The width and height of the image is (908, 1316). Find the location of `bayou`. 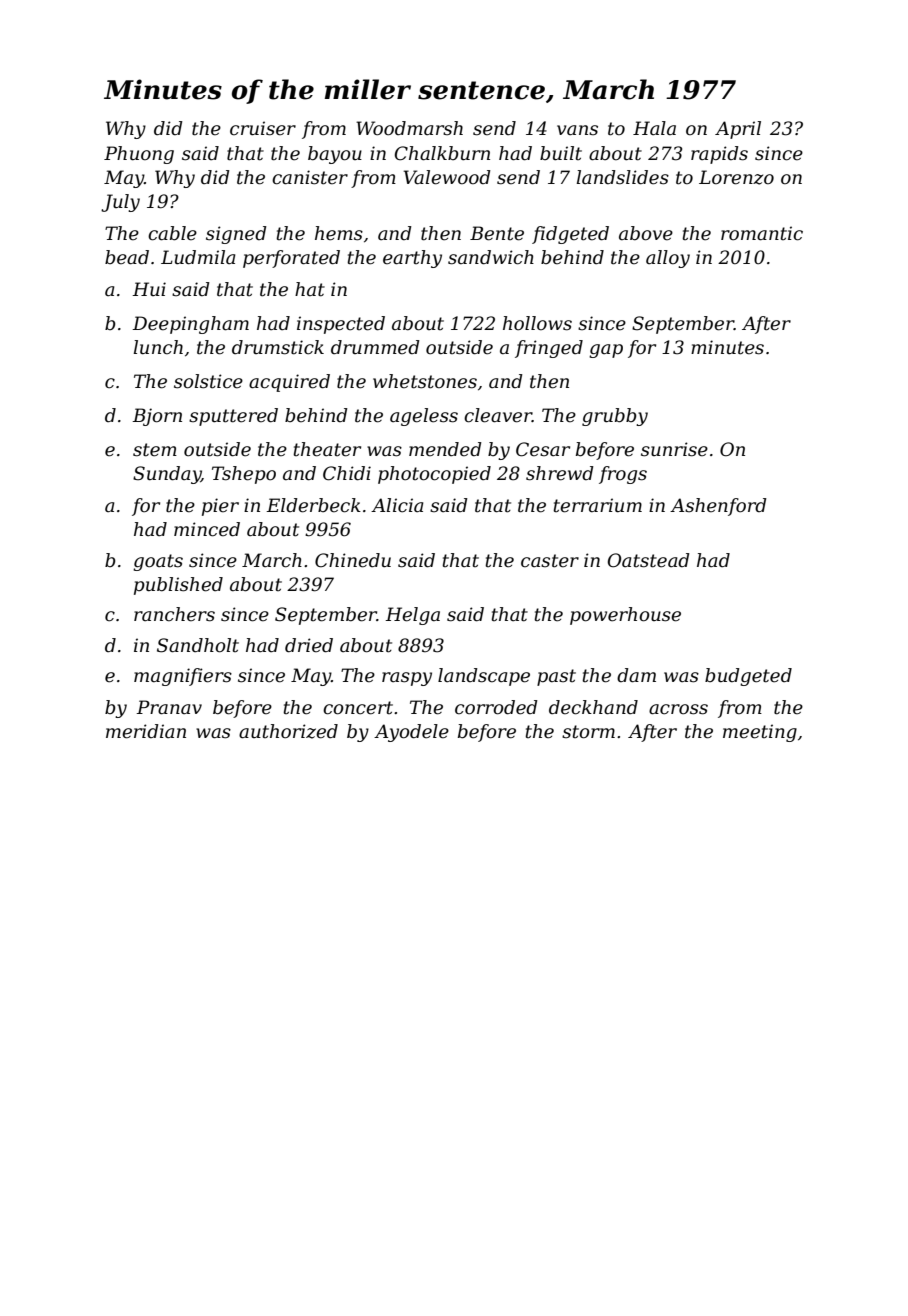

bayou is located at coordinates (335, 155).
